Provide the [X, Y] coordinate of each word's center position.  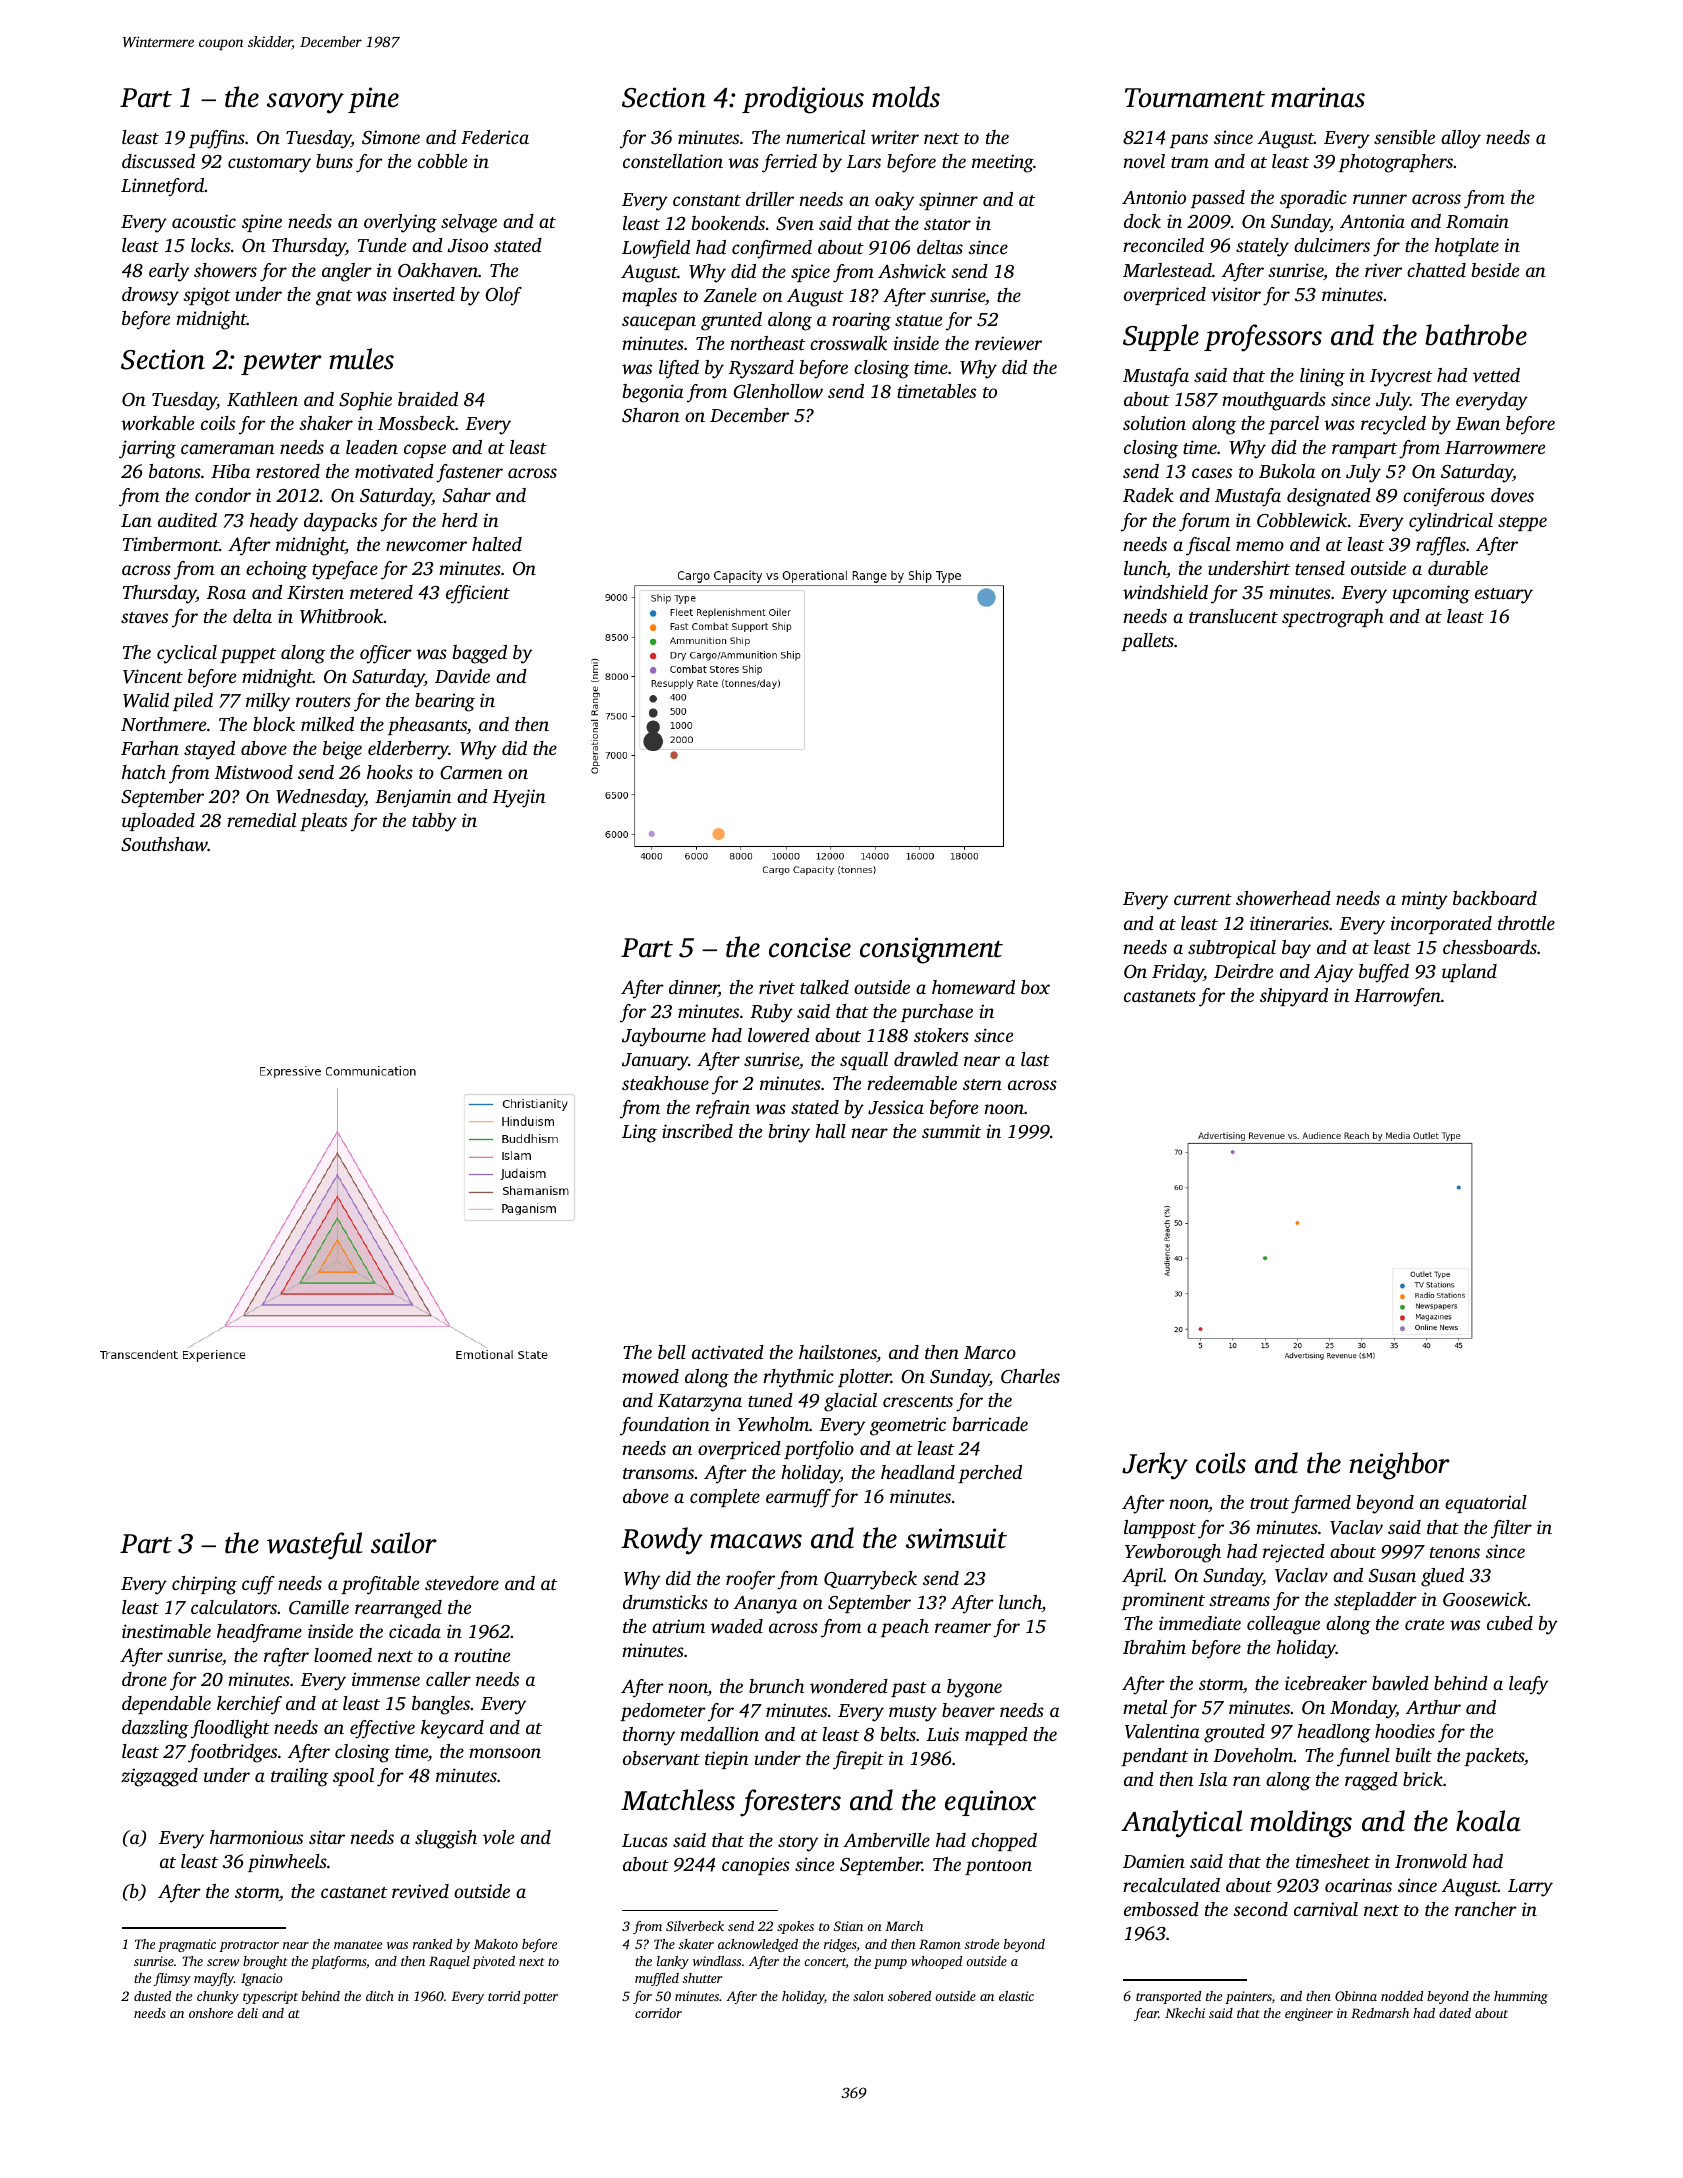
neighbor [1399, 1466]
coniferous [1444, 497]
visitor [1236, 294]
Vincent [153, 676]
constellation [673, 161]
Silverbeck [695, 1926]
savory [305, 103]
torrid [504, 1996]
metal [1145, 1707]
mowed [650, 1376]
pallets [1147, 642]
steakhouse [665, 1083]
